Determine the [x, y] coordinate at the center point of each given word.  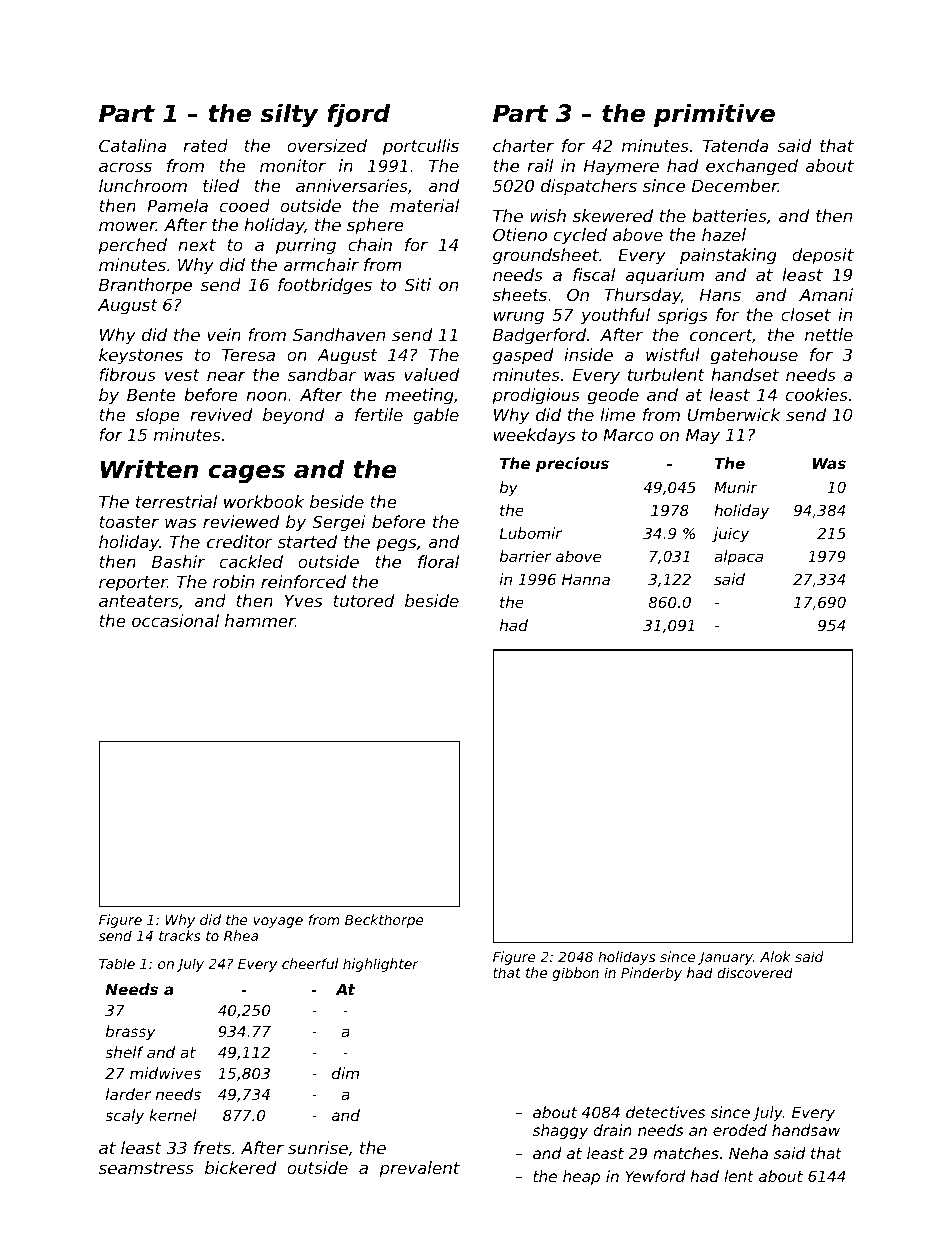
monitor [293, 165]
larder [128, 1094]
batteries [729, 215]
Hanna [586, 579]
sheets [520, 294]
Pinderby [651, 974]
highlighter [381, 965]
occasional [175, 620]
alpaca [738, 557]
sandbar [322, 374]
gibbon [575, 974]
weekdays [535, 436]
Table [117, 963]
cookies [817, 394]
